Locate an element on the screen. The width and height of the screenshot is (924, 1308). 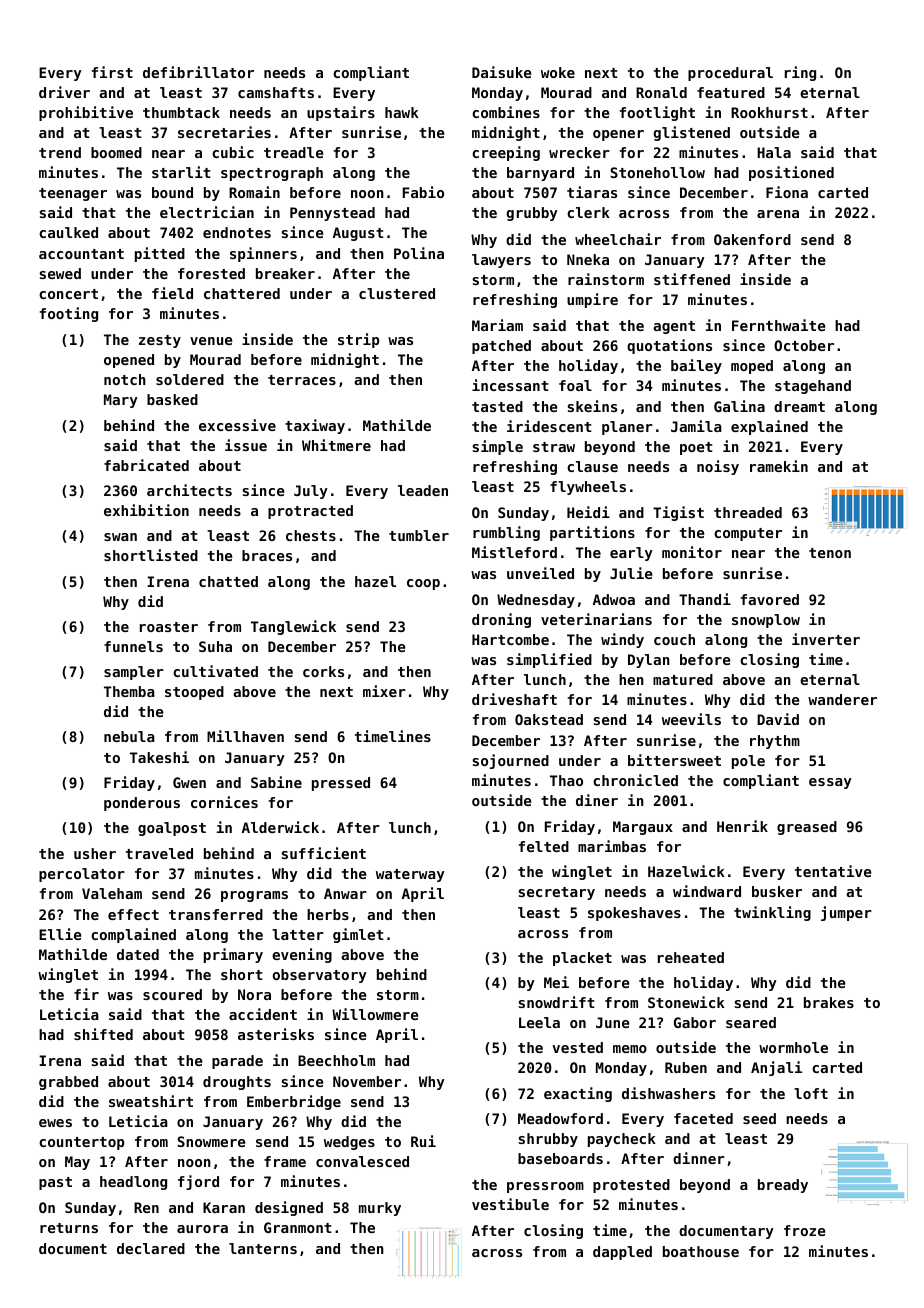
dreamt is located at coordinates (799, 406).
